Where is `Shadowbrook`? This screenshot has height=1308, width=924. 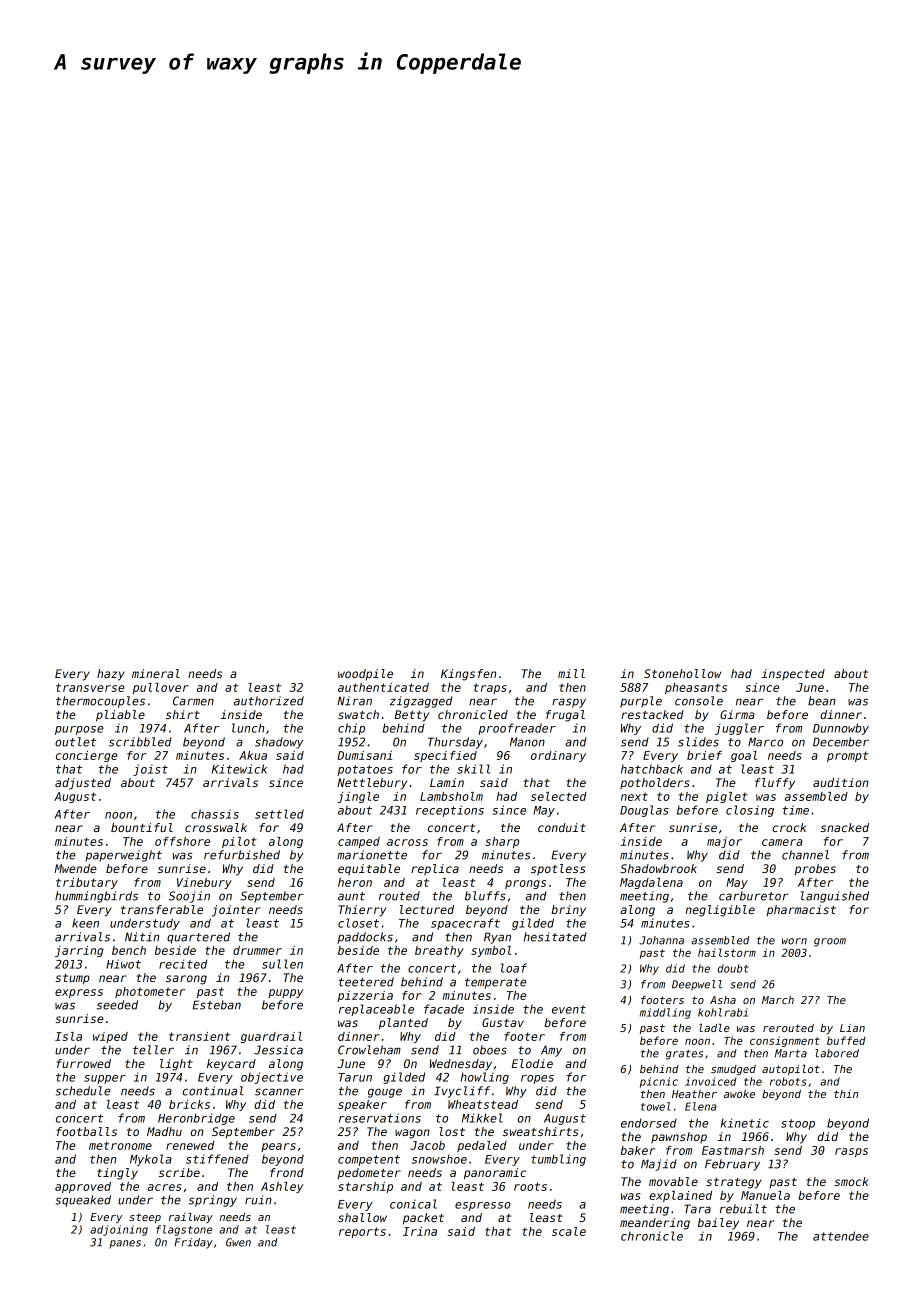
Shadowbrook is located at coordinates (658, 868).
